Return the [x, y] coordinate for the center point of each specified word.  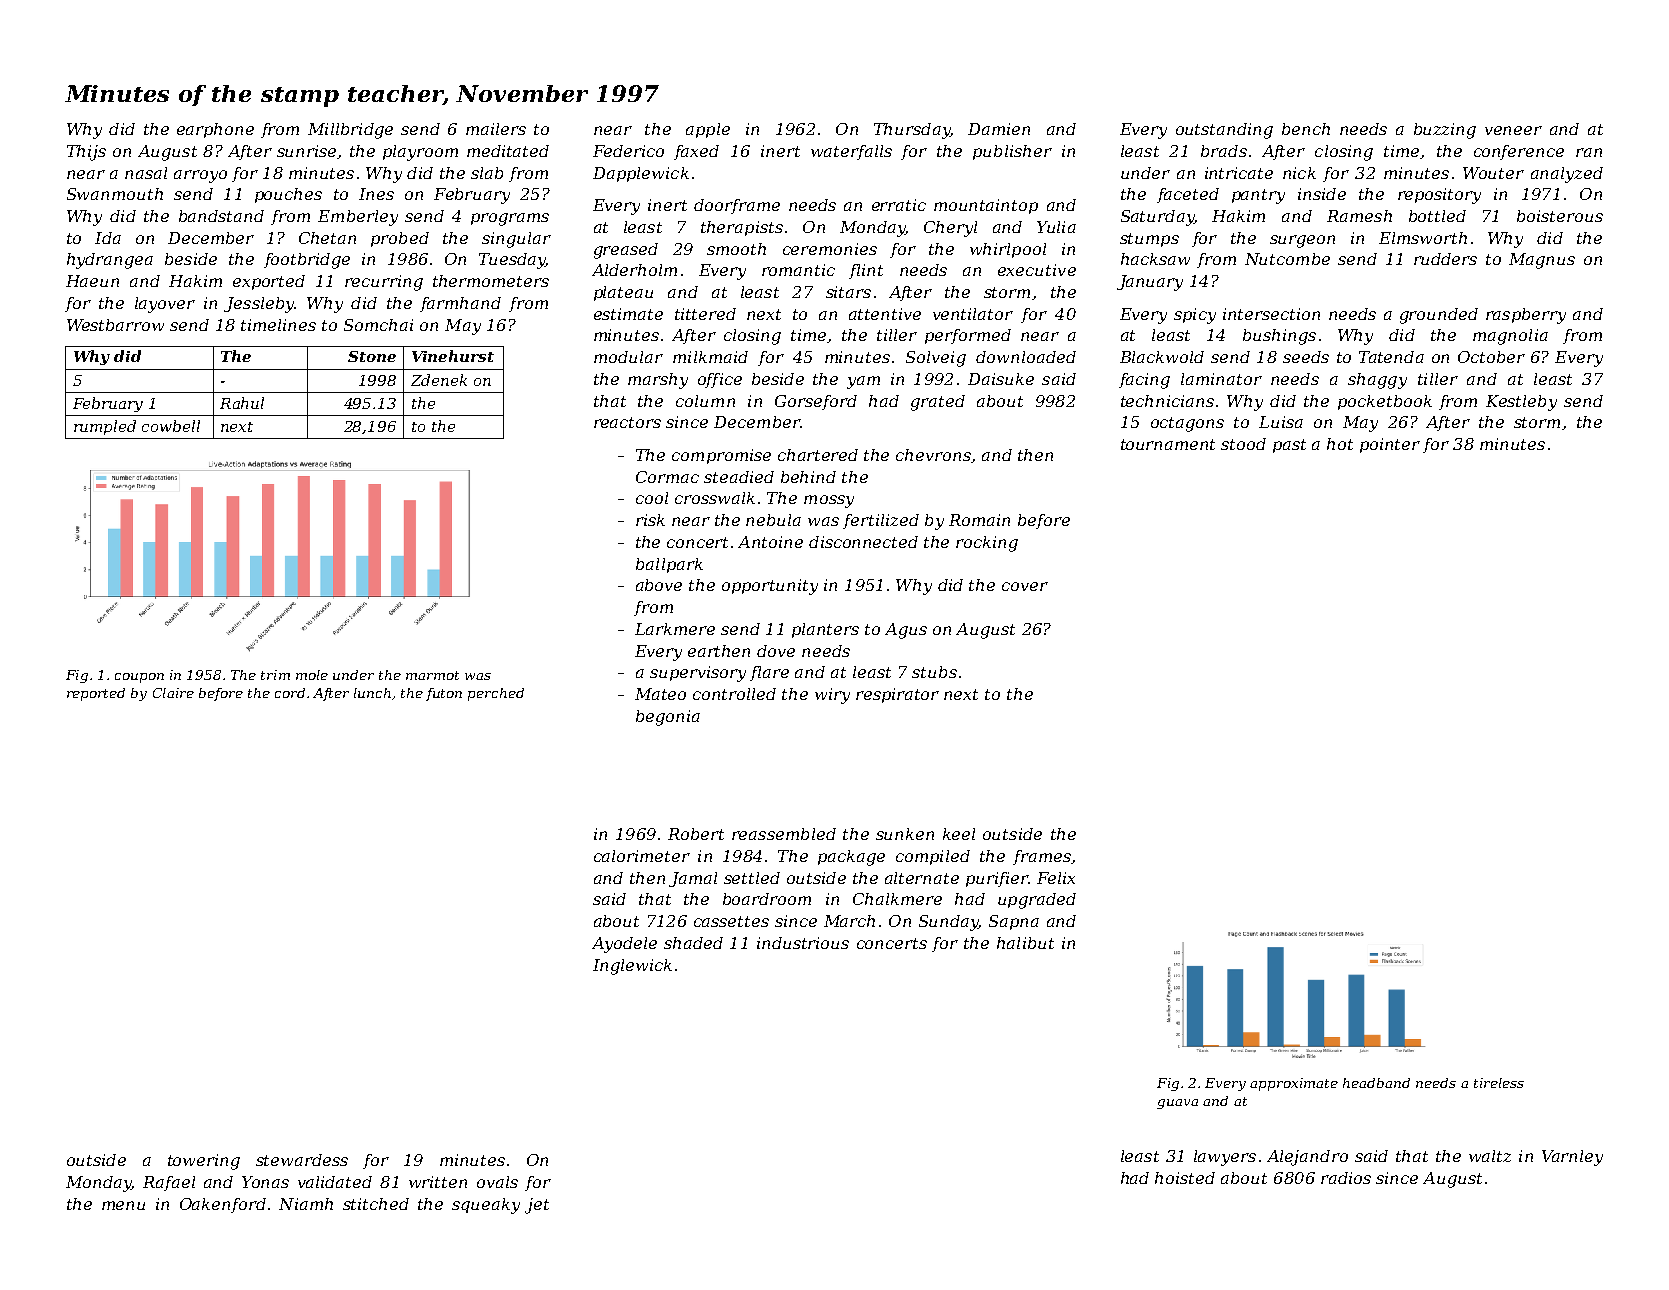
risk [650, 520]
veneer [1513, 130]
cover [1025, 586]
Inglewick [632, 967]
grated [938, 403]
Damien [999, 129]
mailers [496, 129]
